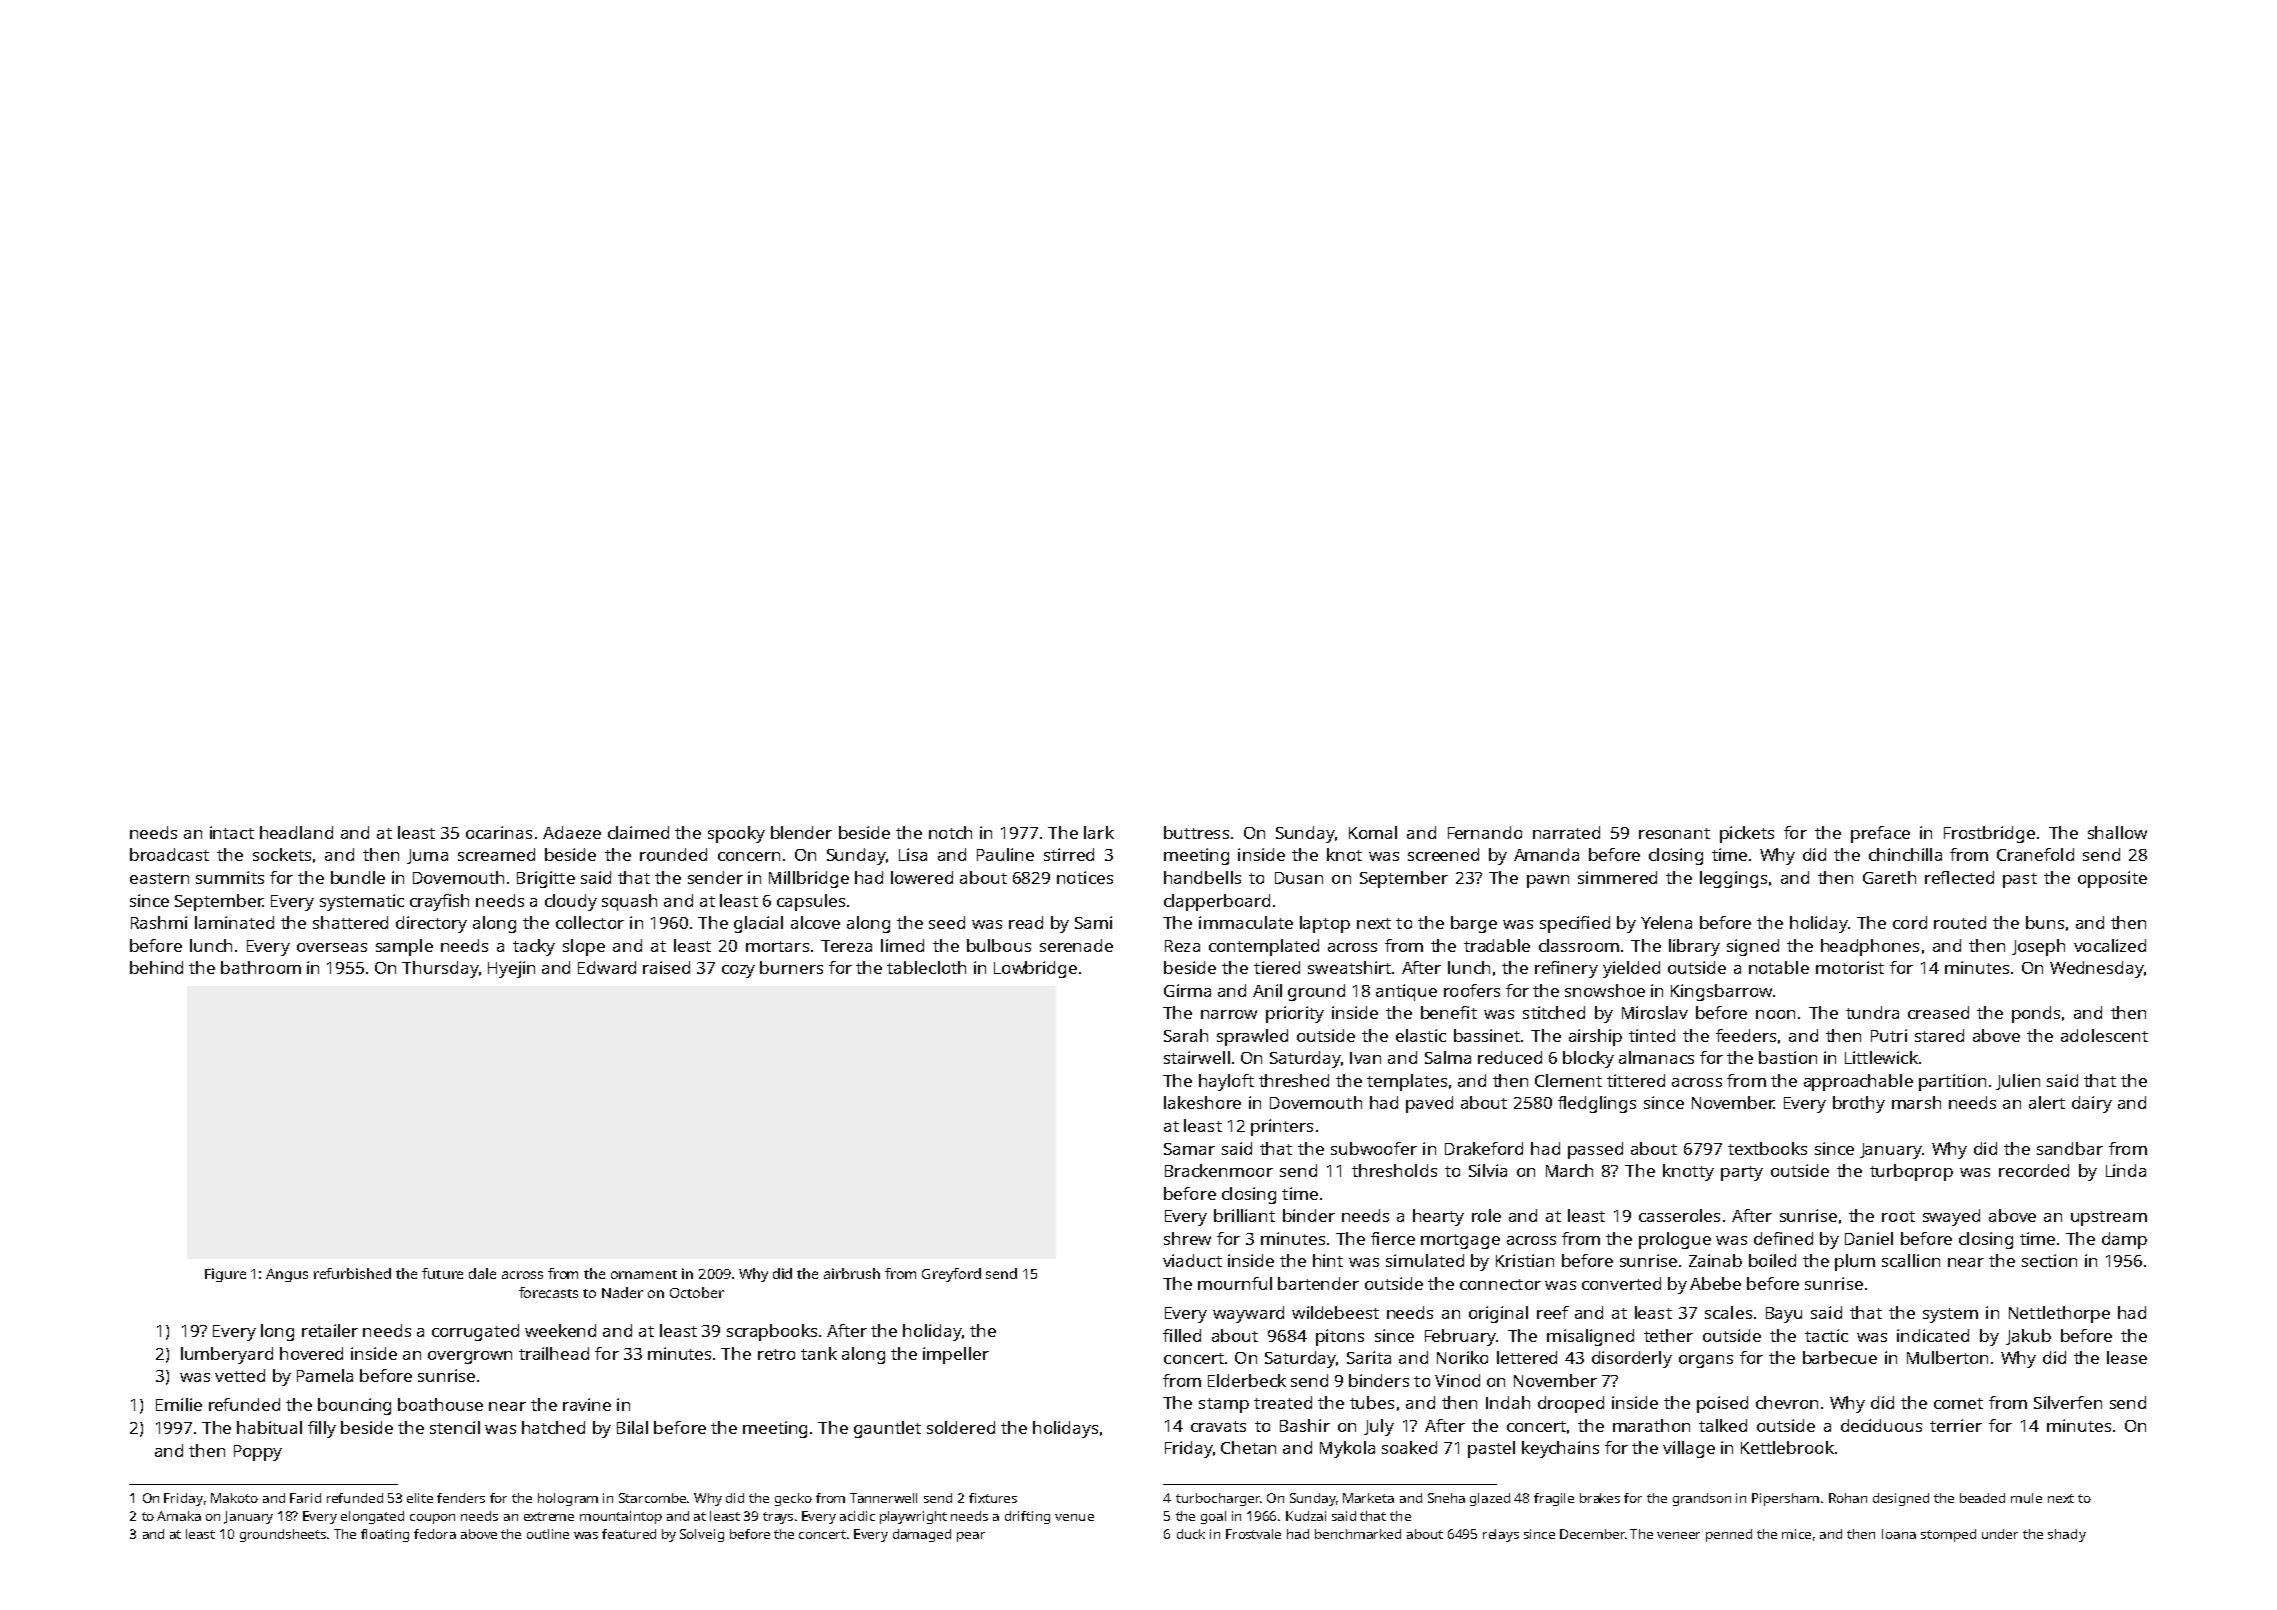 The image size is (2277, 1610). What do you see at coordinates (629, 1534) in the screenshot?
I see `featured` at bounding box center [629, 1534].
